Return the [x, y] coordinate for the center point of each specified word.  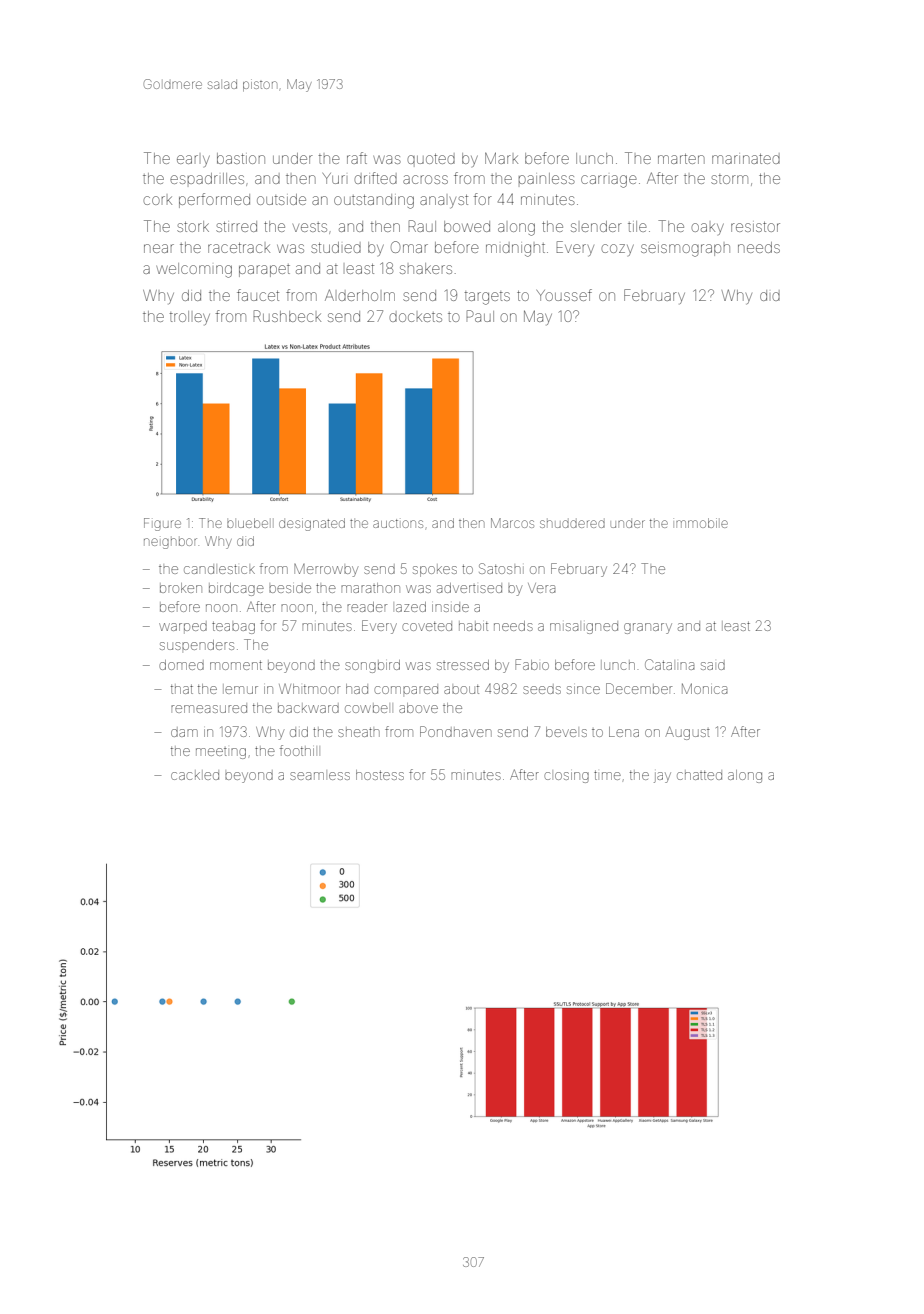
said [713, 665]
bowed [467, 226]
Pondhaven [456, 731]
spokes [435, 570]
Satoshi [501, 568]
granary [648, 628]
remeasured [209, 709]
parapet [264, 270]
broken [181, 588]
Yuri [334, 178]
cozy [617, 250]
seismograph [685, 250]
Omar [409, 247]
